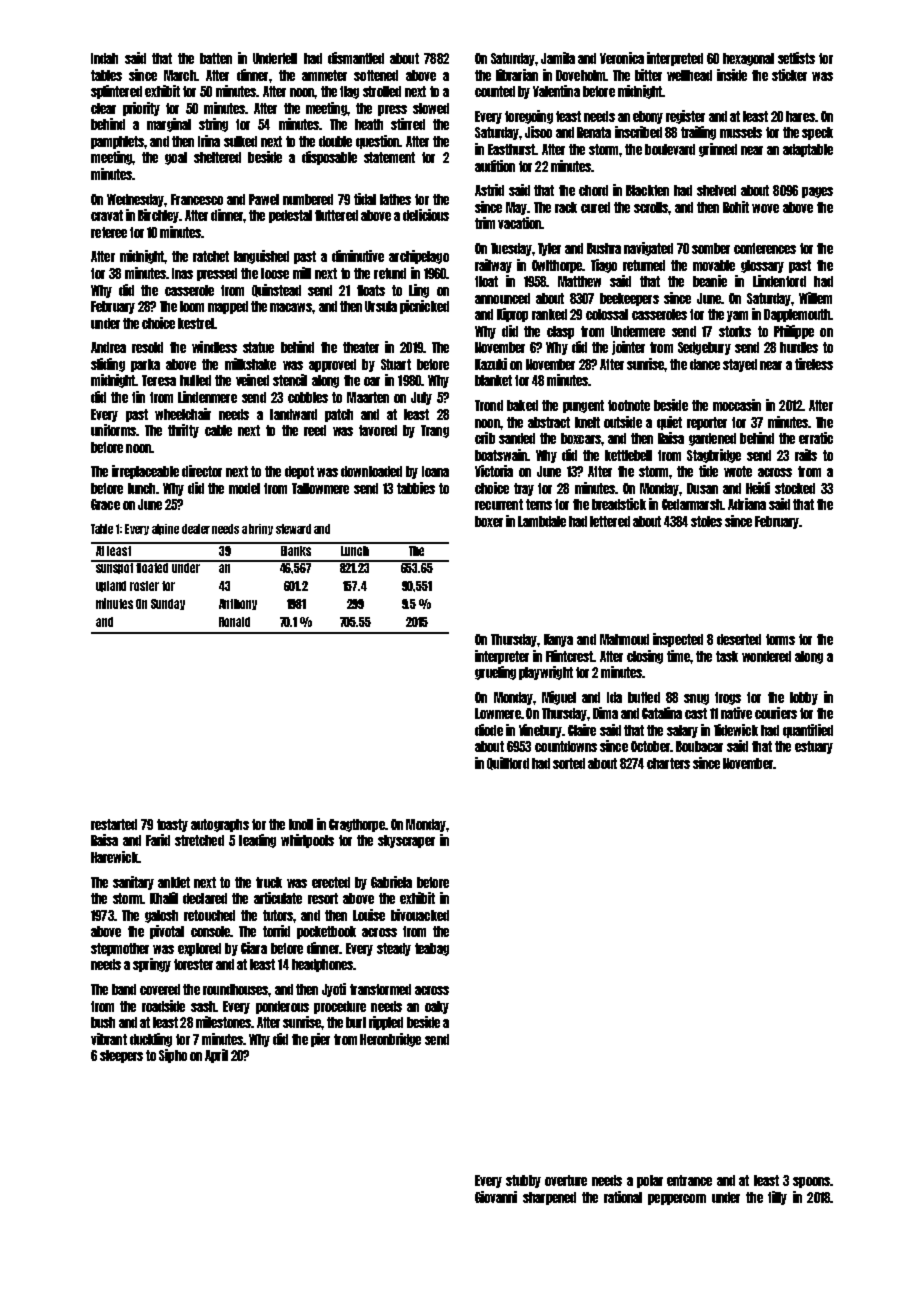 The image size is (924, 1308). I want to click on charters, so click(668, 763).
